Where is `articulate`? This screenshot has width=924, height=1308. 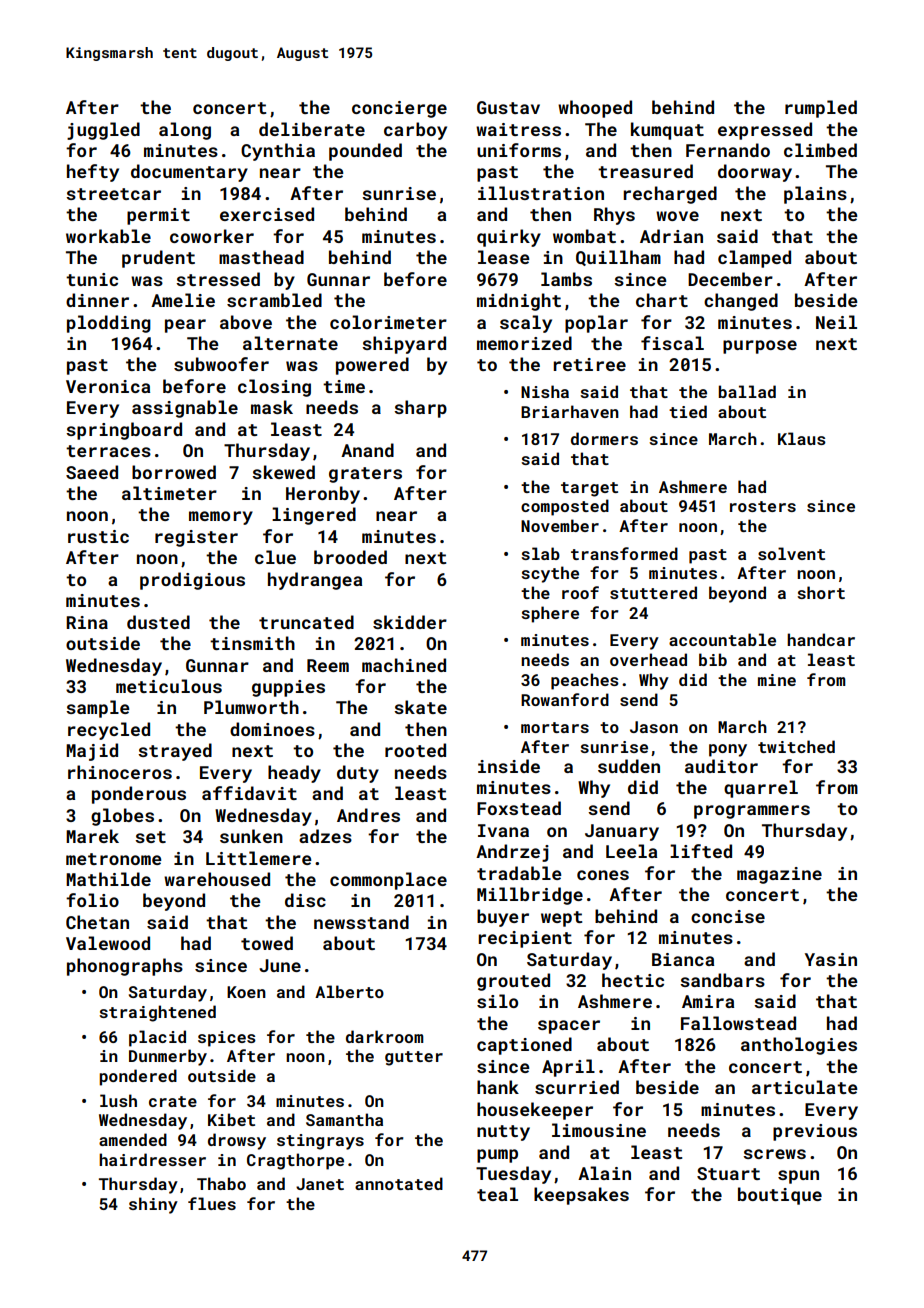 articulate is located at coordinates (804, 1087).
